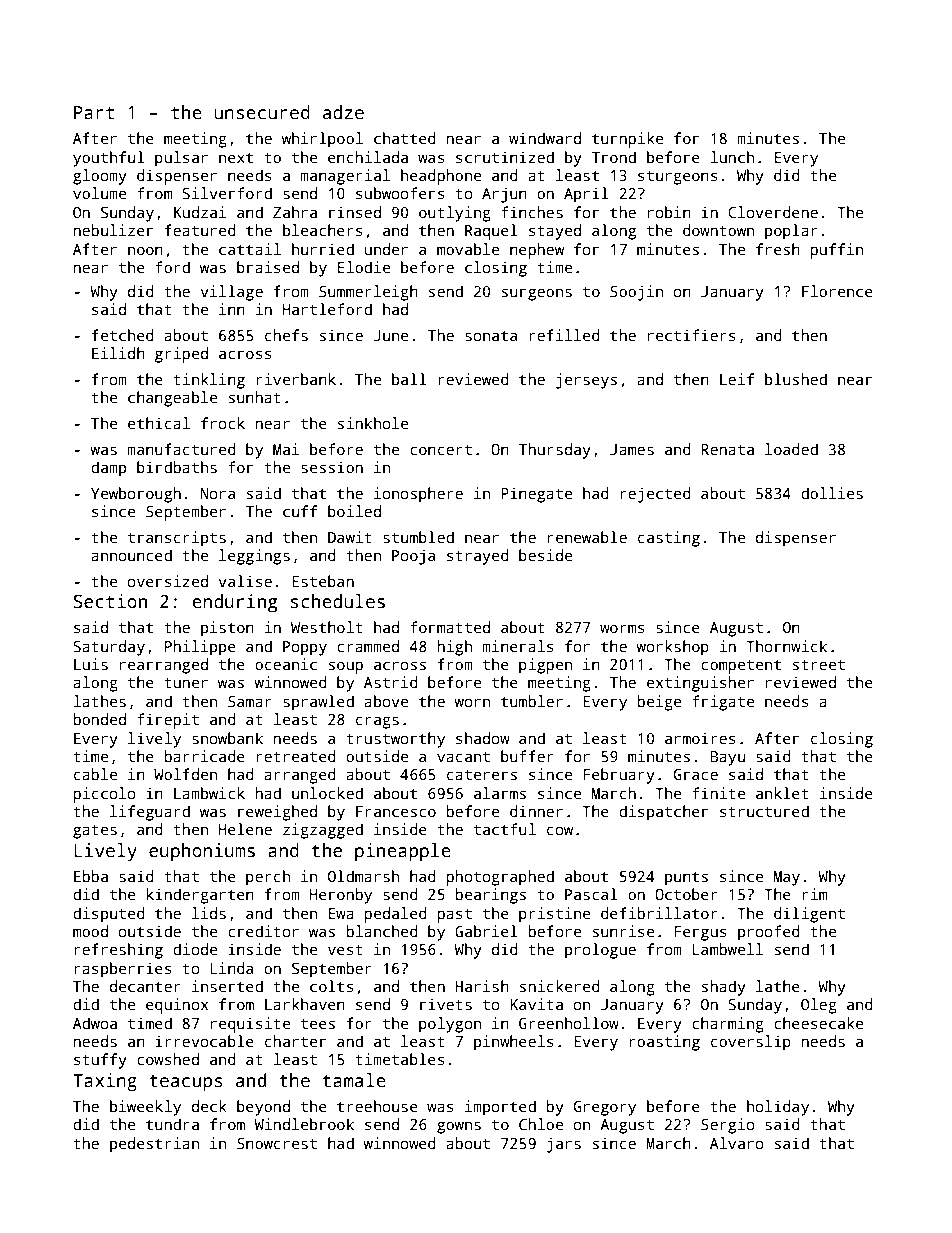  I want to click on pinwheels, so click(514, 1043).
